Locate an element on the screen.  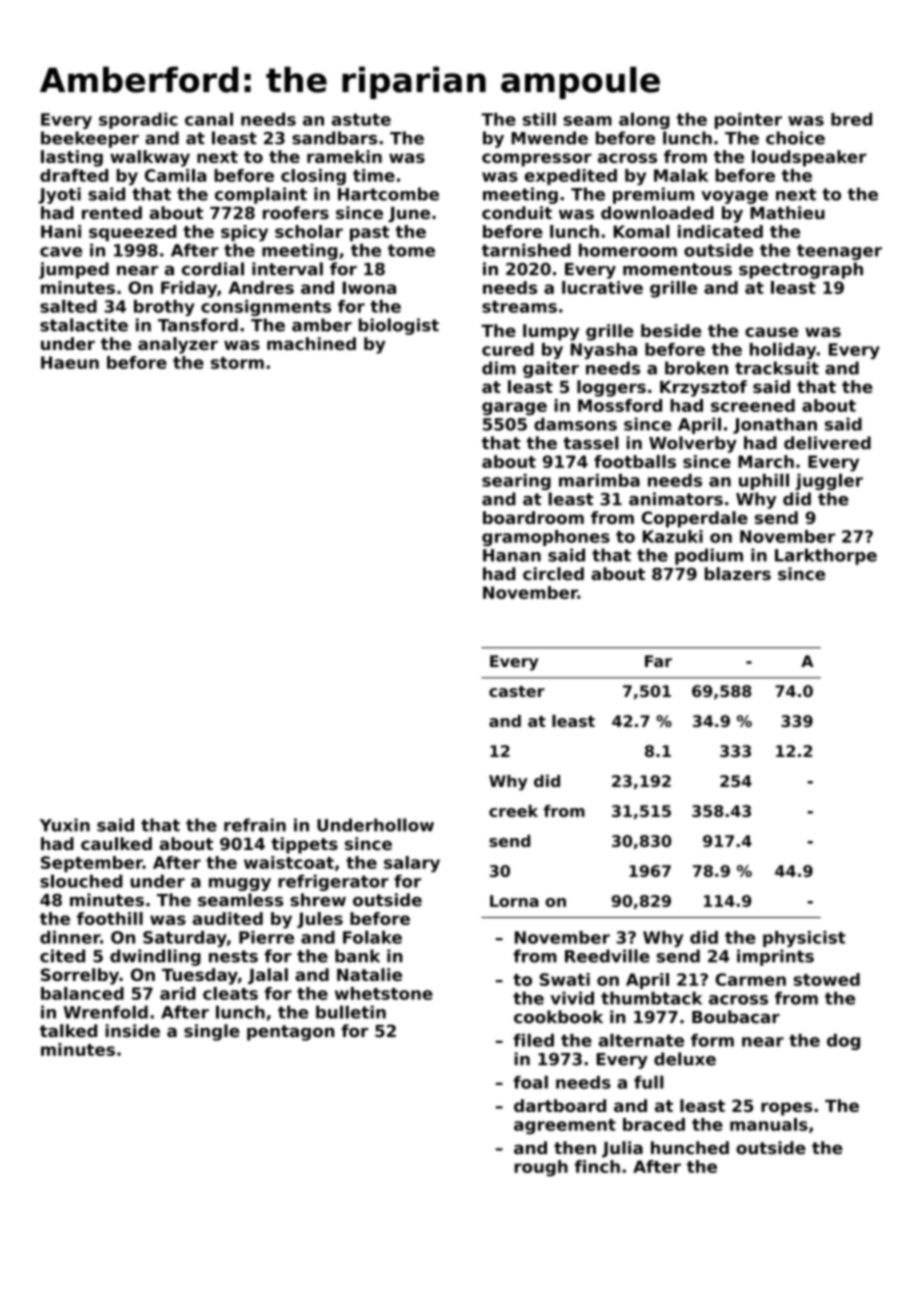
pentagon is located at coordinates (290, 1033).
